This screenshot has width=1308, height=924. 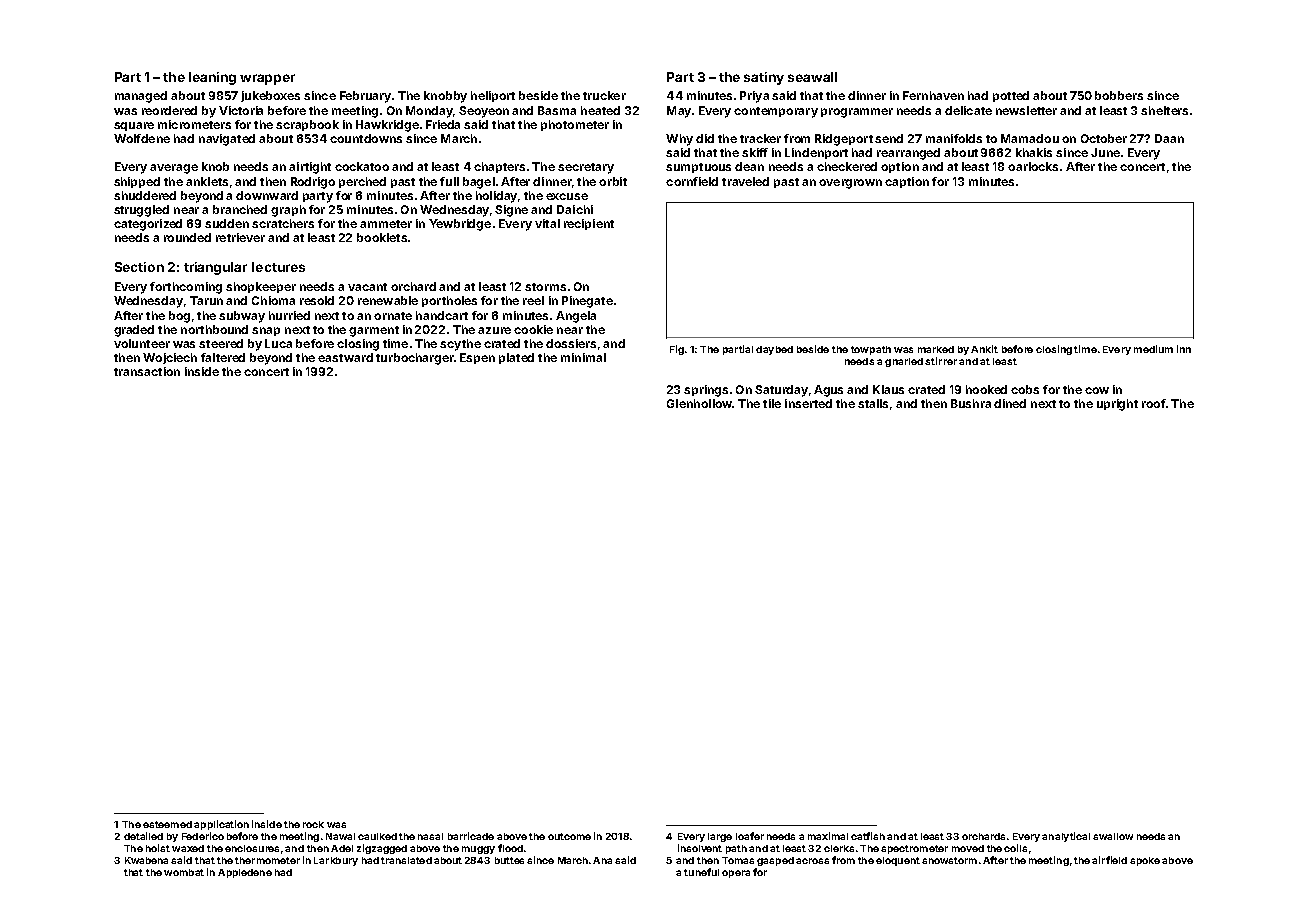 What do you see at coordinates (147, 371) in the screenshot?
I see `transaction` at bounding box center [147, 371].
